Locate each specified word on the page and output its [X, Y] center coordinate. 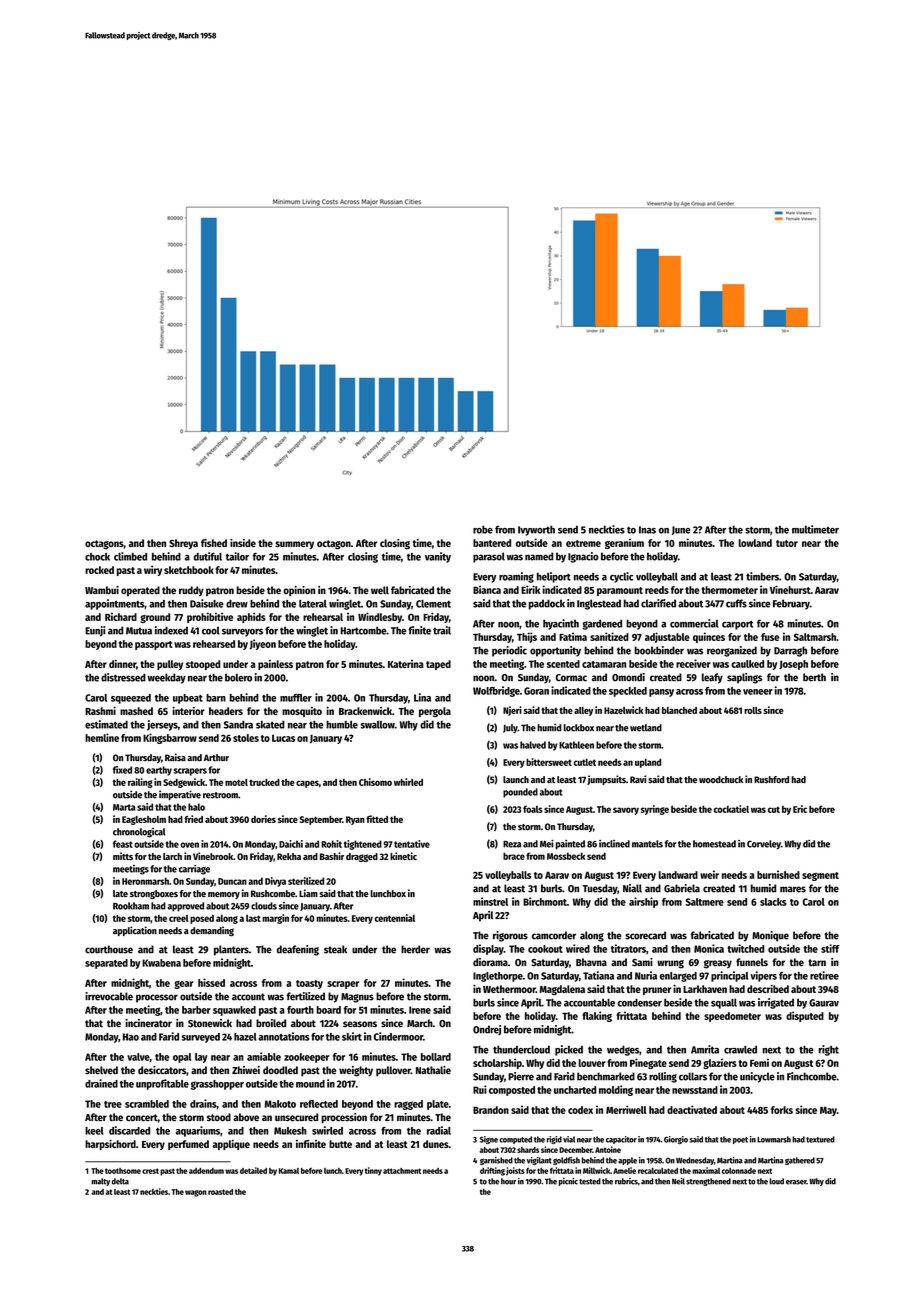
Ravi [638, 779]
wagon [196, 1193]
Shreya [183, 544]
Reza [512, 844]
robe [483, 529]
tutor [787, 543]
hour [508, 1181]
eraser [796, 1182]
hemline [102, 737]
